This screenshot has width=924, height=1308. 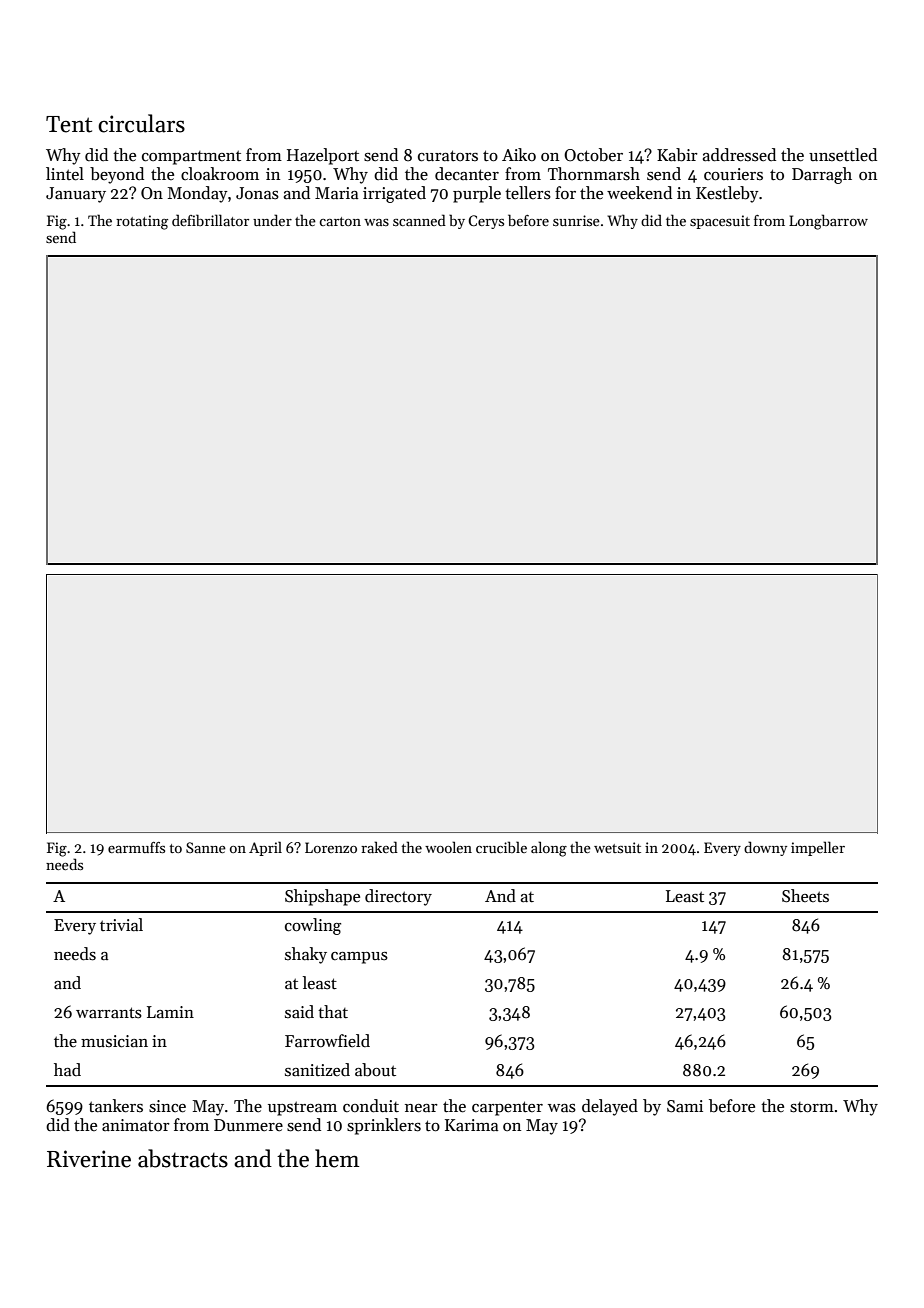 I want to click on wetsuit, so click(x=617, y=847).
